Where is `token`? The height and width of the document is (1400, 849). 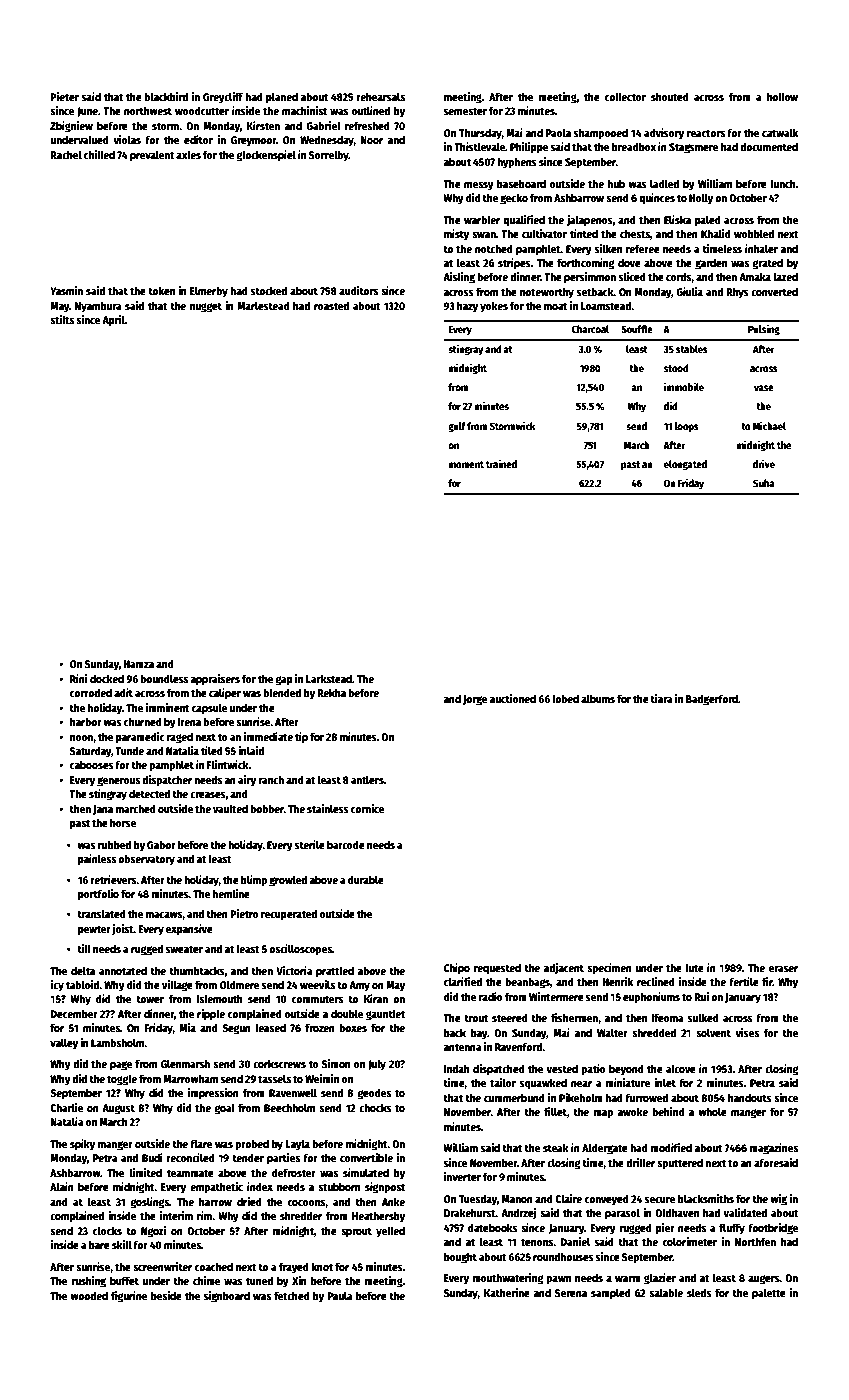 token is located at coordinates (161, 290).
